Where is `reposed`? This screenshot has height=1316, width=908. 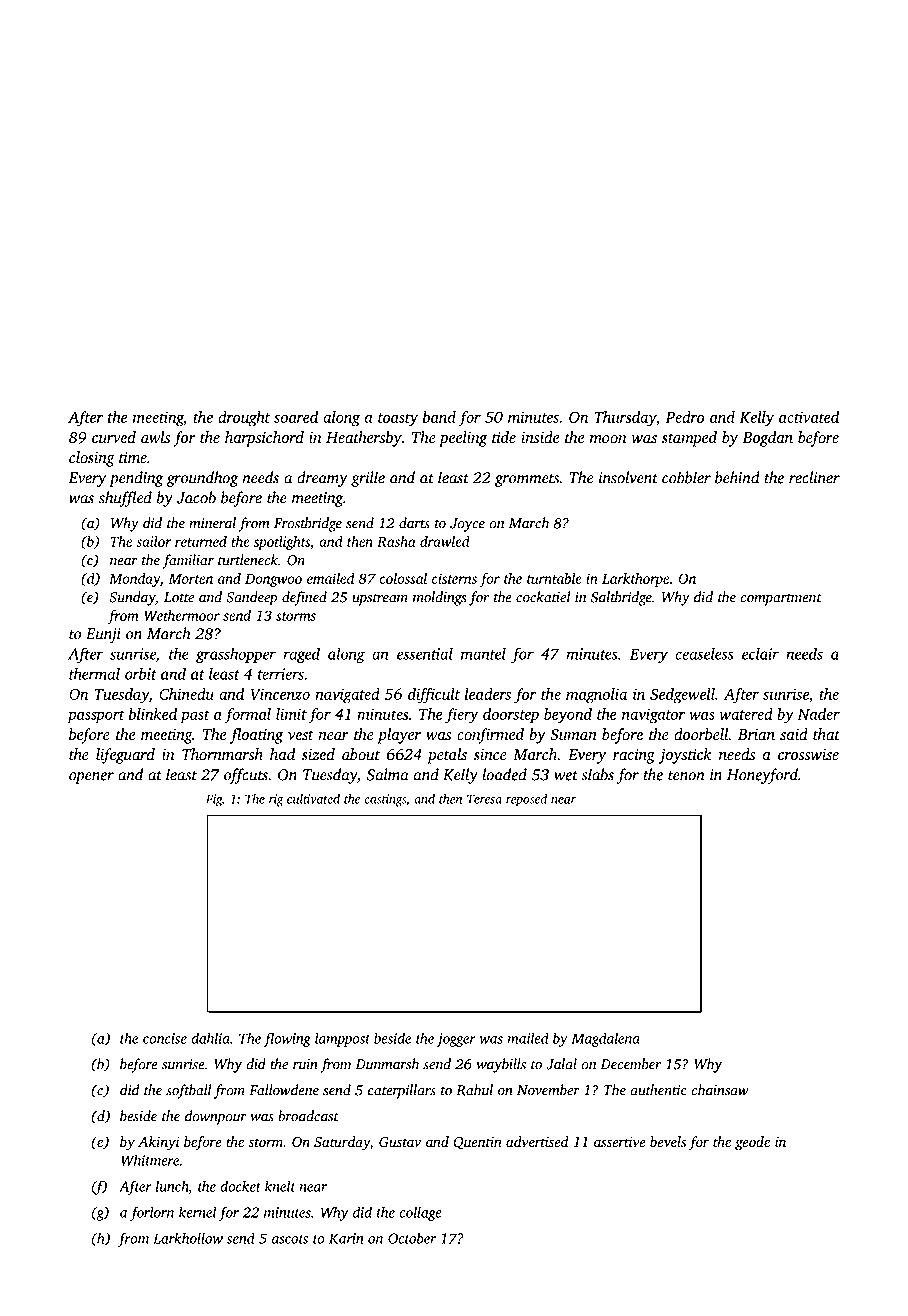 reposed is located at coordinates (526, 800).
